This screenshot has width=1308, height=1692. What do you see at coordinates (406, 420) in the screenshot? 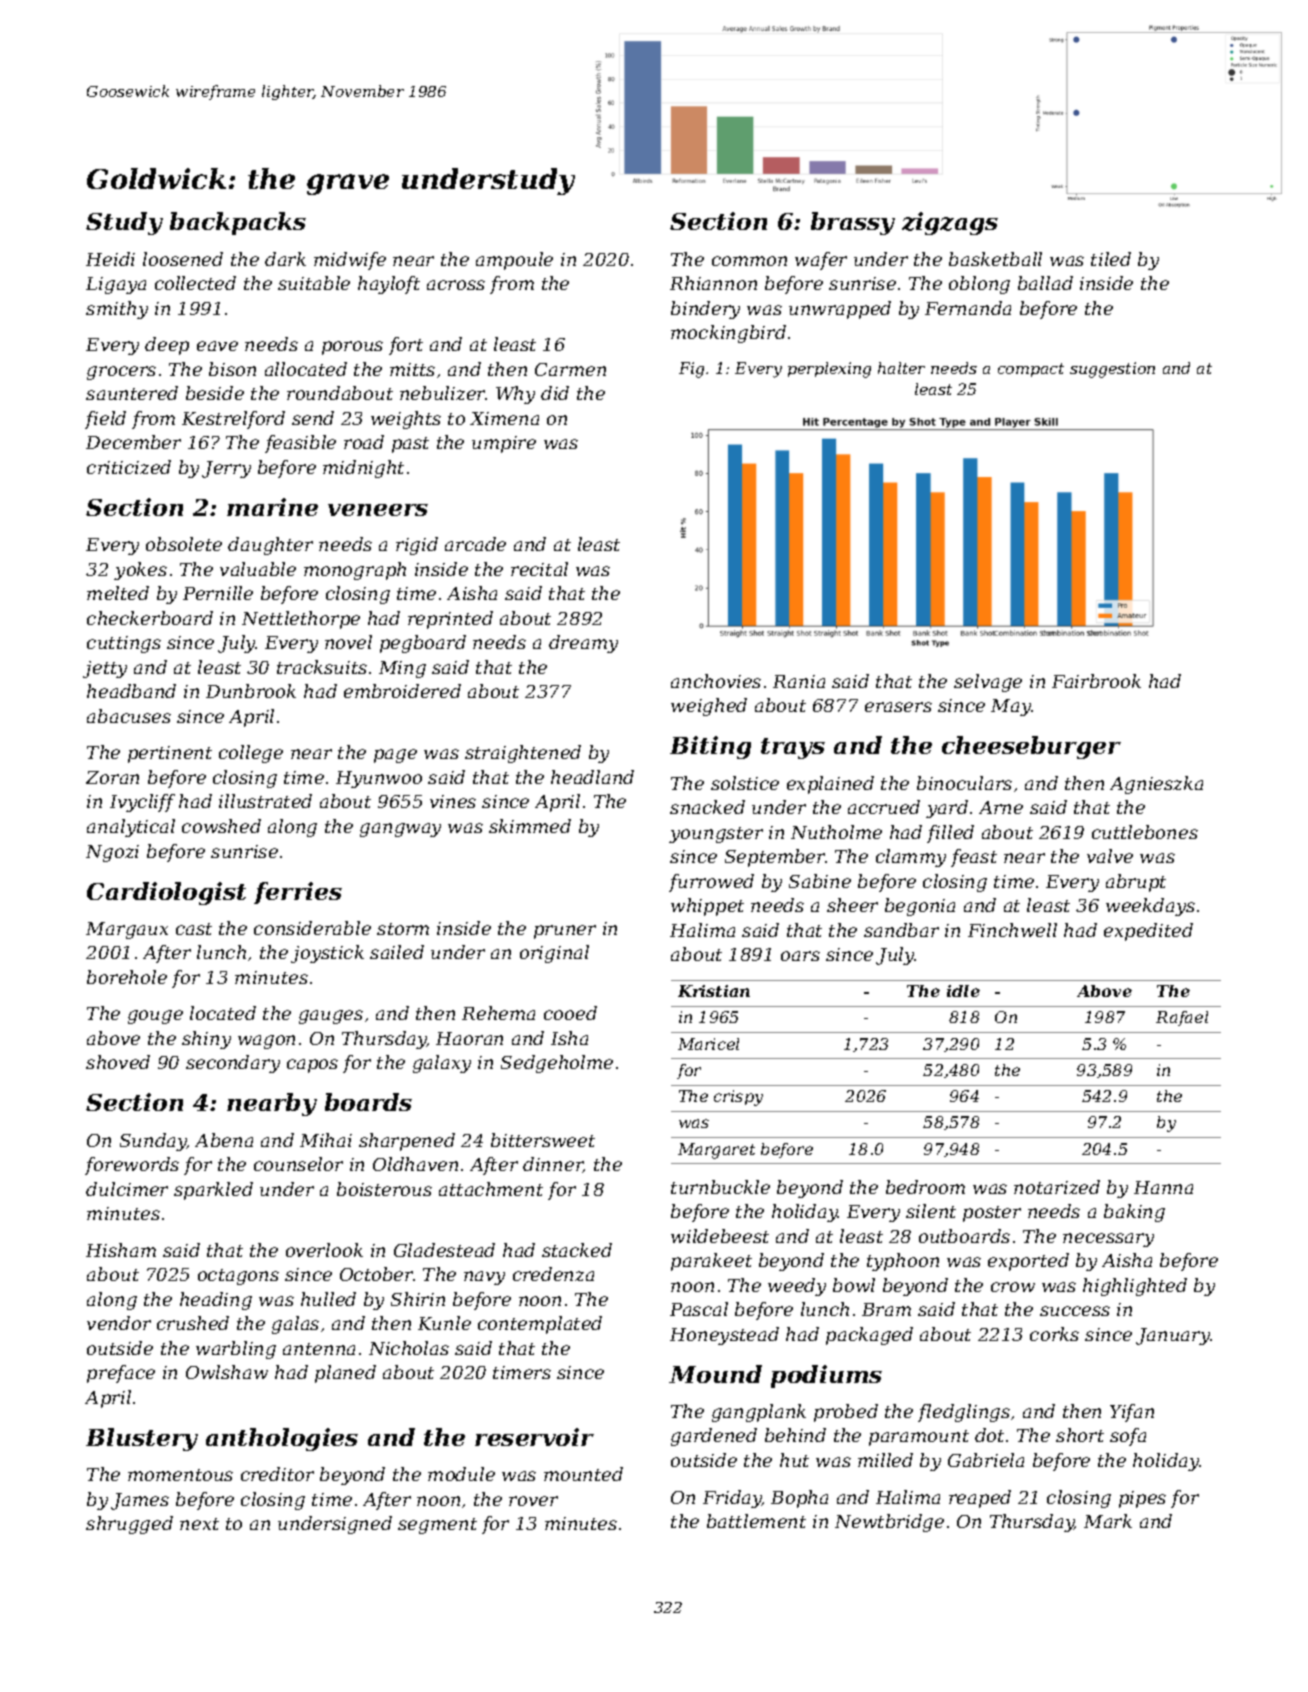
I see `weights` at bounding box center [406, 420].
